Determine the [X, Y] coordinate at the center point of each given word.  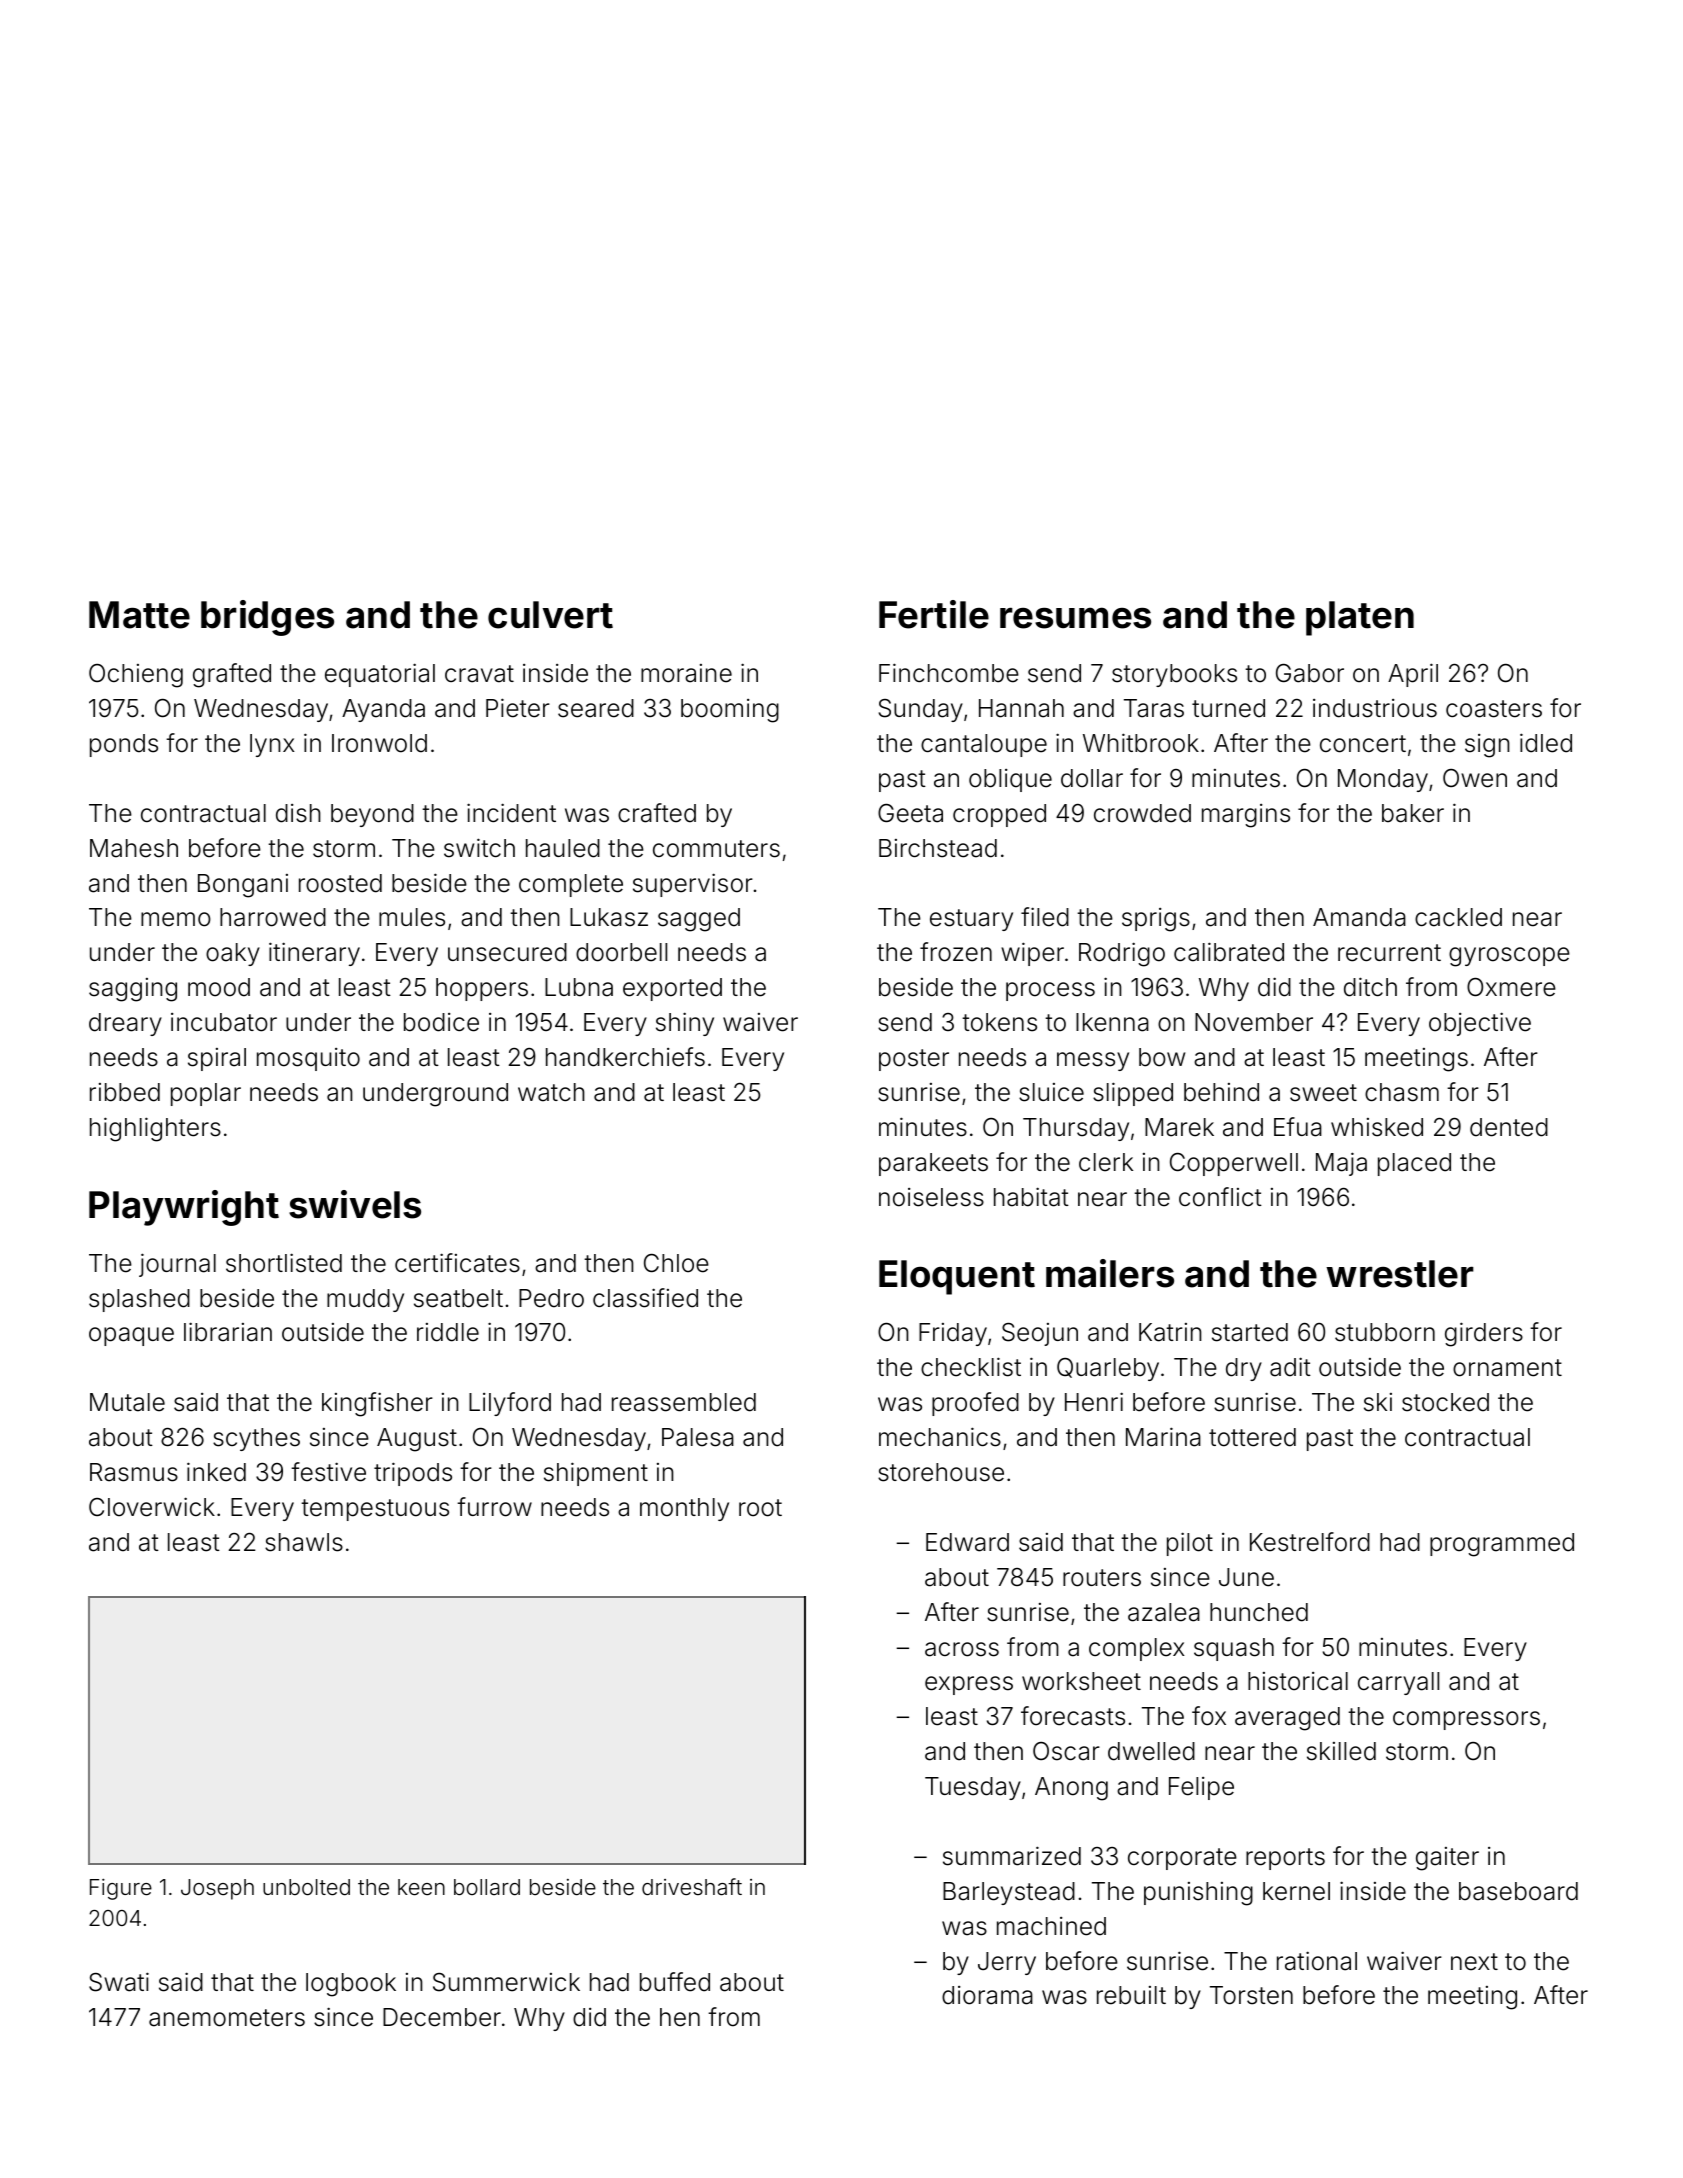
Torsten [1251, 1995]
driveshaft [692, 1887]
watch [551, 1092]
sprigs [1156, 920]
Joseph [217, 1889]
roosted [340, 883]
